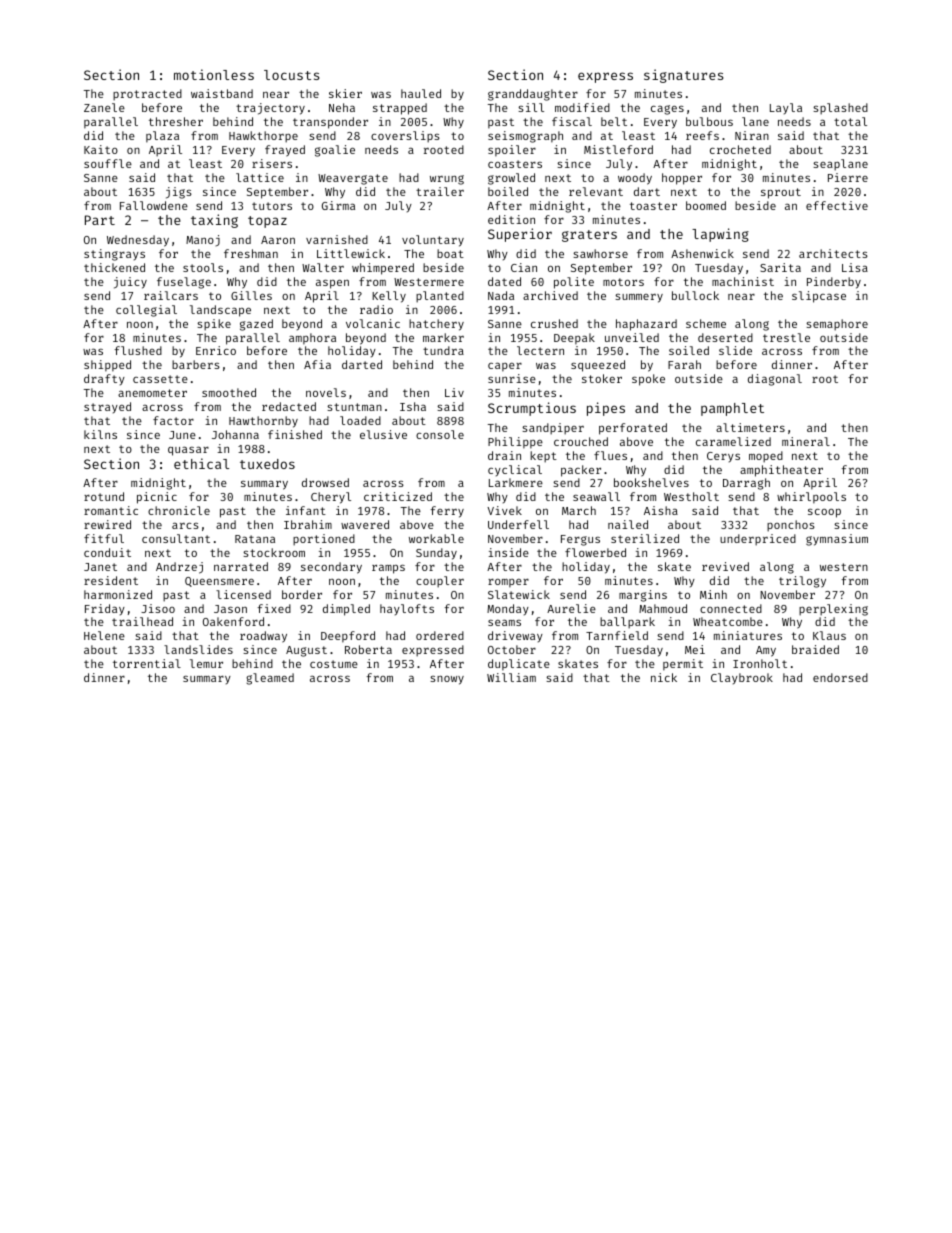 Image resolution: width=952 pixels, height=1233 pixels. I want to click on juicy, so click(130, 283).
